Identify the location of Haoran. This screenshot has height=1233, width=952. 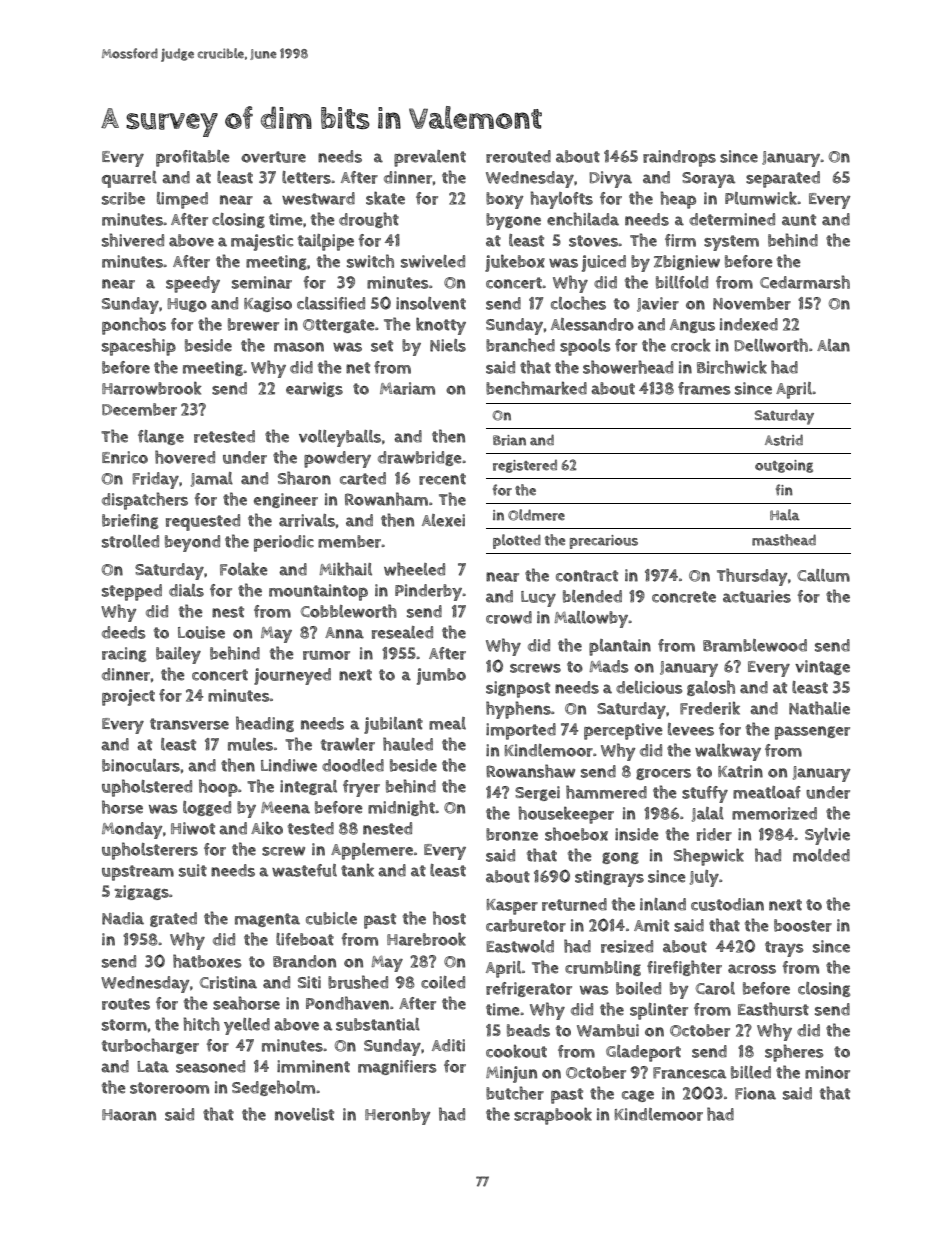
(129, 1115).
